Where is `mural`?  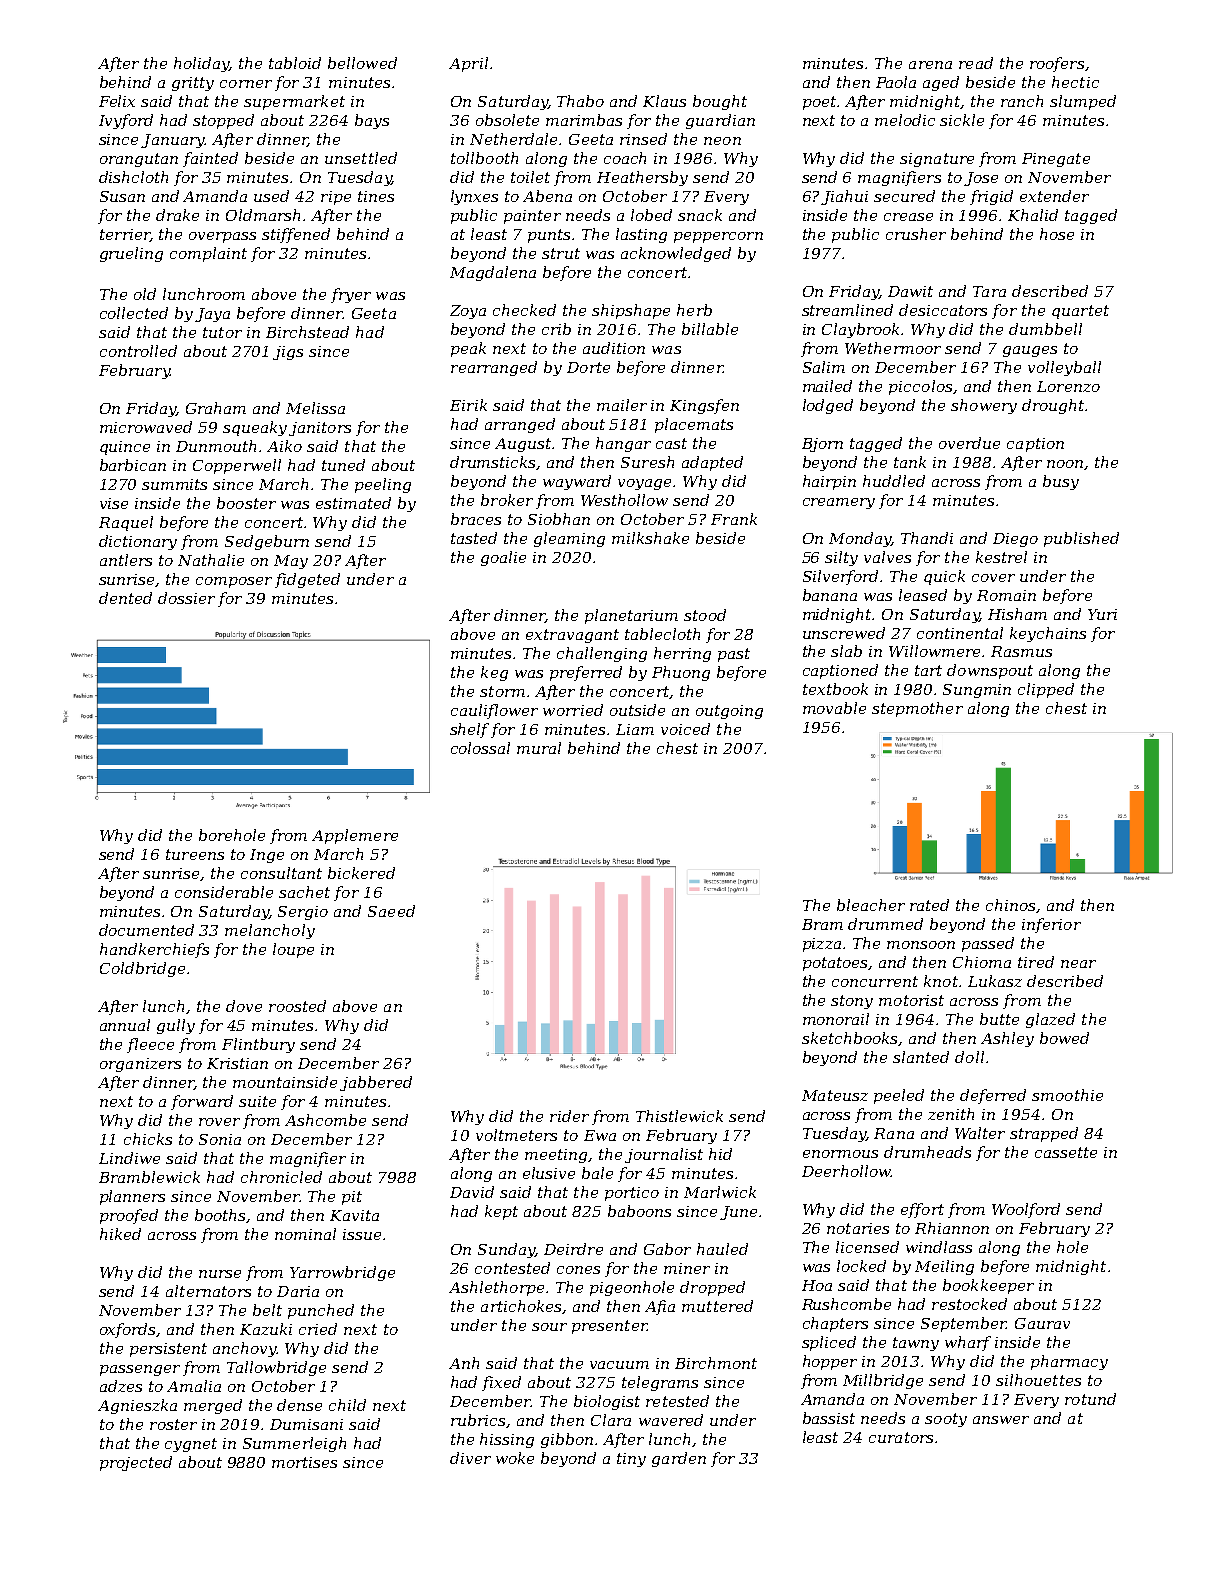
mural is located at coordinates (539, 748).
